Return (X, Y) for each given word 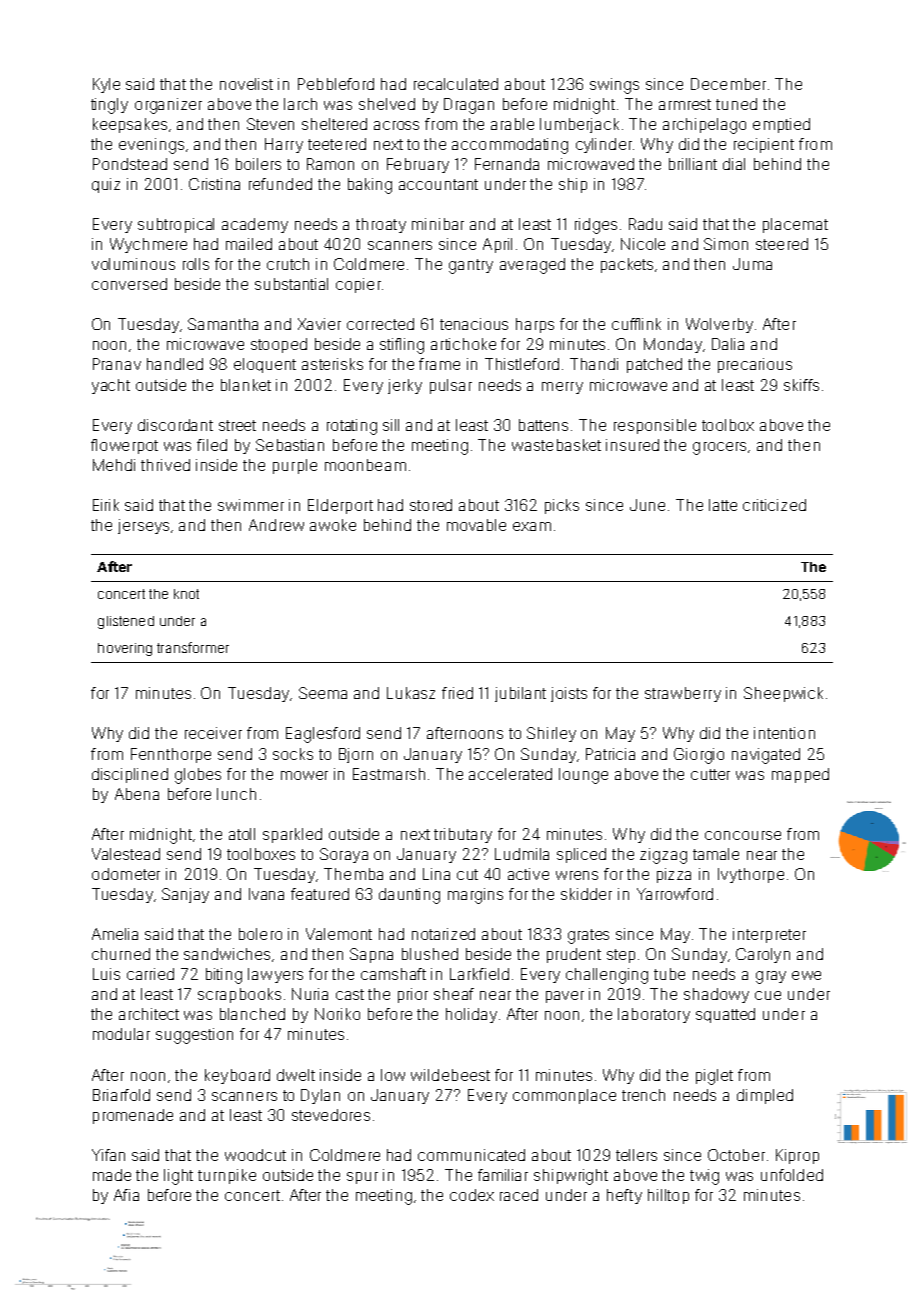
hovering (125, 649)
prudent (574, 955)
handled (175, 364)
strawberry (683, 694)
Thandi (594, 364)
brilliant (693, 164)
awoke (333, 525)
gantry (471, 266)
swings (614, 86)
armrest (685, 104)
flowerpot (124, 446)
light (178, 1177)
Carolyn (763, 955)
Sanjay (185, 895)
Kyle (106, 85)
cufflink (636, 324)
